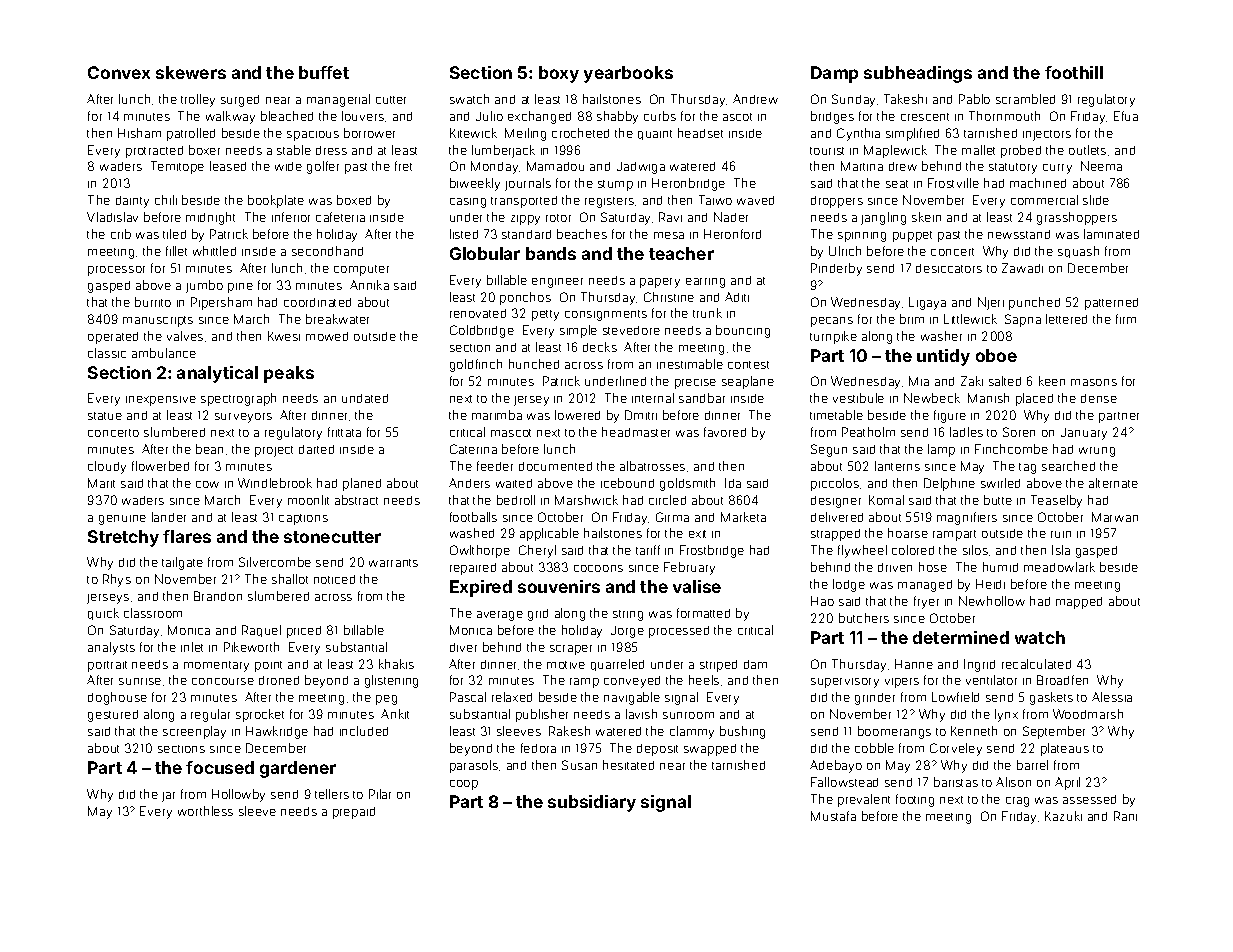 The height and width of the screenshot is (952, 1233). What do you see at coordinates (670, 217) in the screenshot?
I see `Ravi` at bounding box center [670, 217].
